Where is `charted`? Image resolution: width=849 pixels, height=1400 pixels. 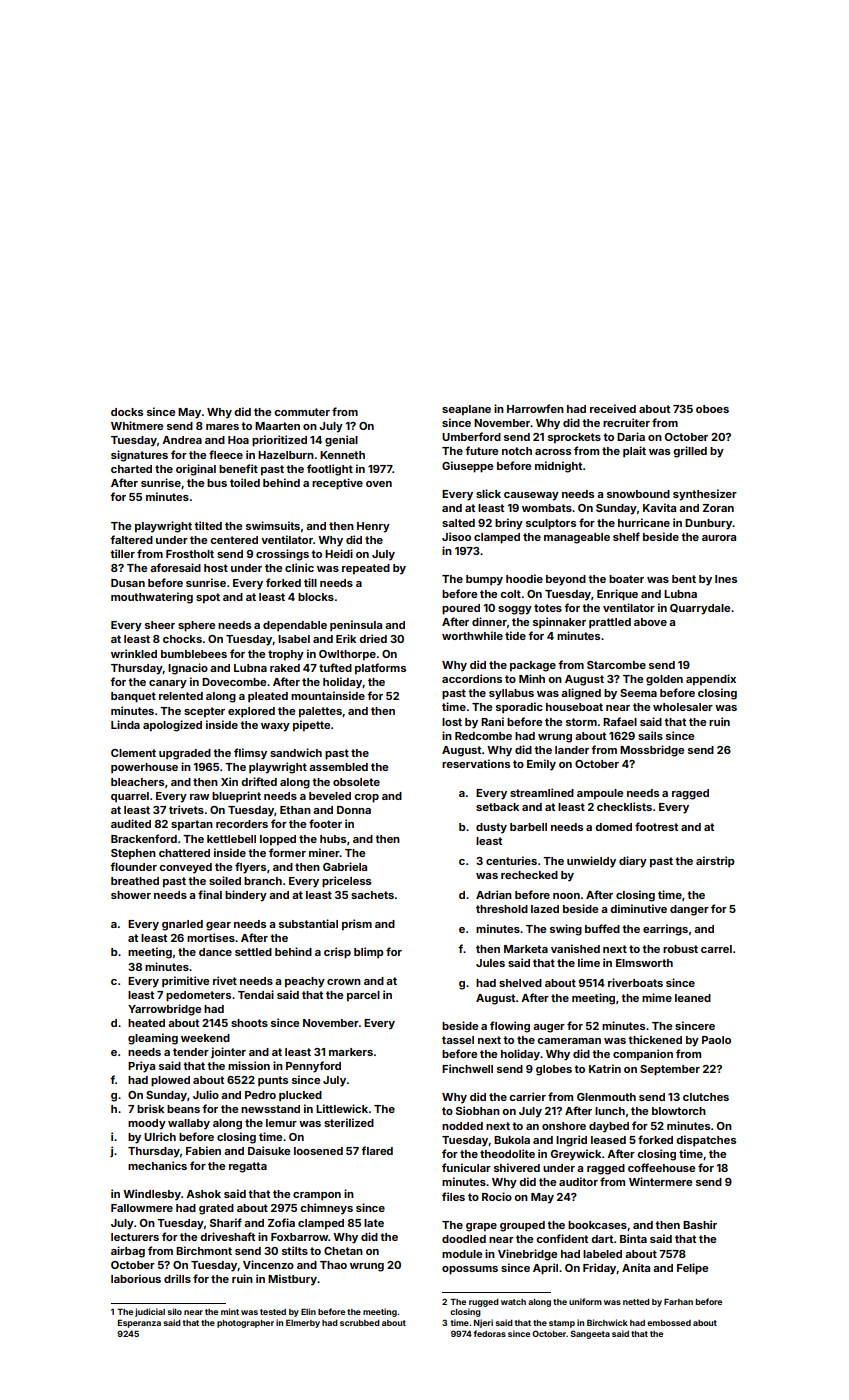
charted is located at coordinates (131, 469).
